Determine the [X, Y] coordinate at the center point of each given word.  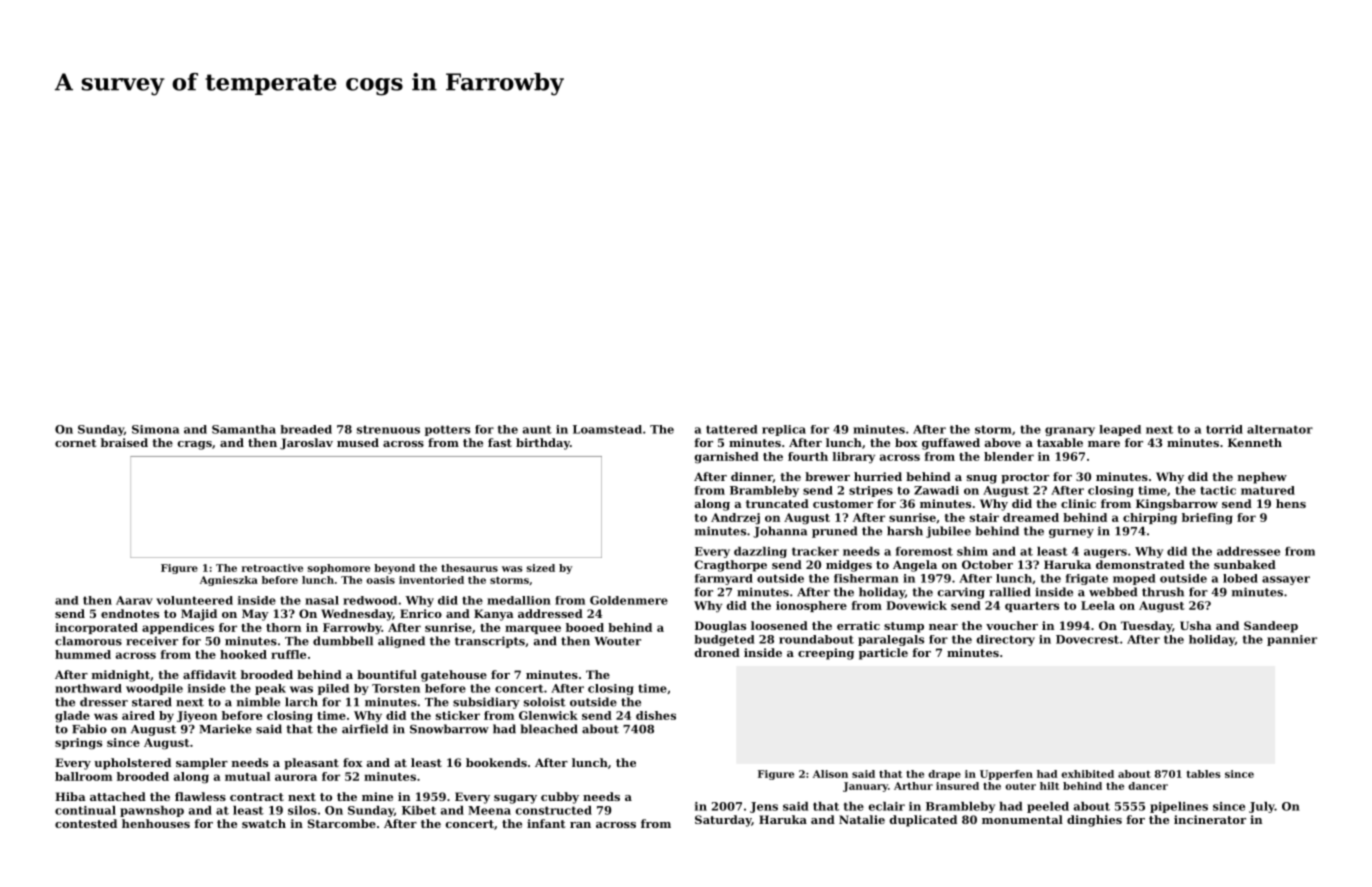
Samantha [244, 429]
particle [883, 654]
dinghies [1094, 821]
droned [717, 652]
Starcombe [342, 823]
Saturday [723, 821]
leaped [1120, 430]
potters [447, 430]
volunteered [194, 600]
